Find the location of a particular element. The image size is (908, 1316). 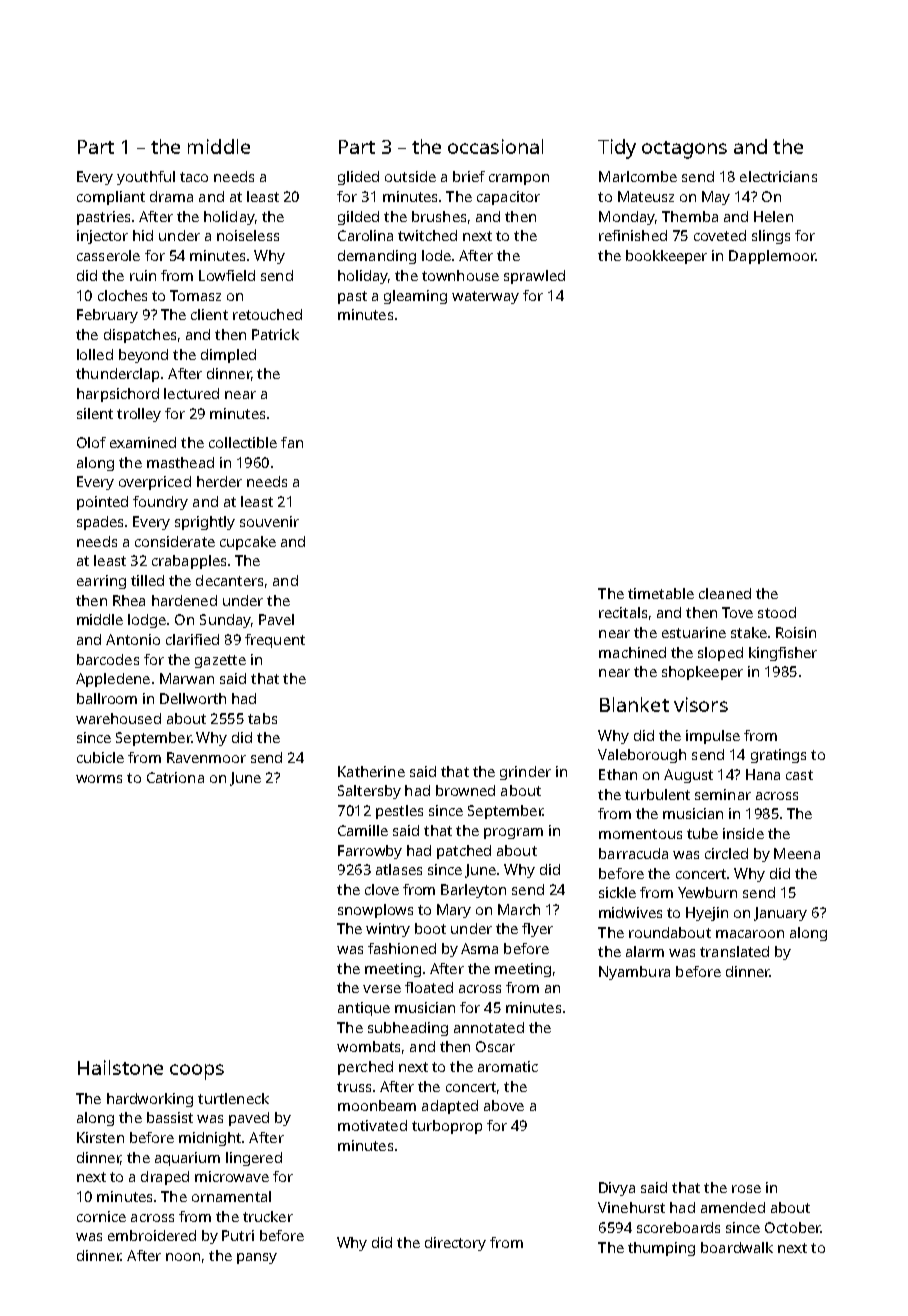

worms is located at coordinates (99, 779).
